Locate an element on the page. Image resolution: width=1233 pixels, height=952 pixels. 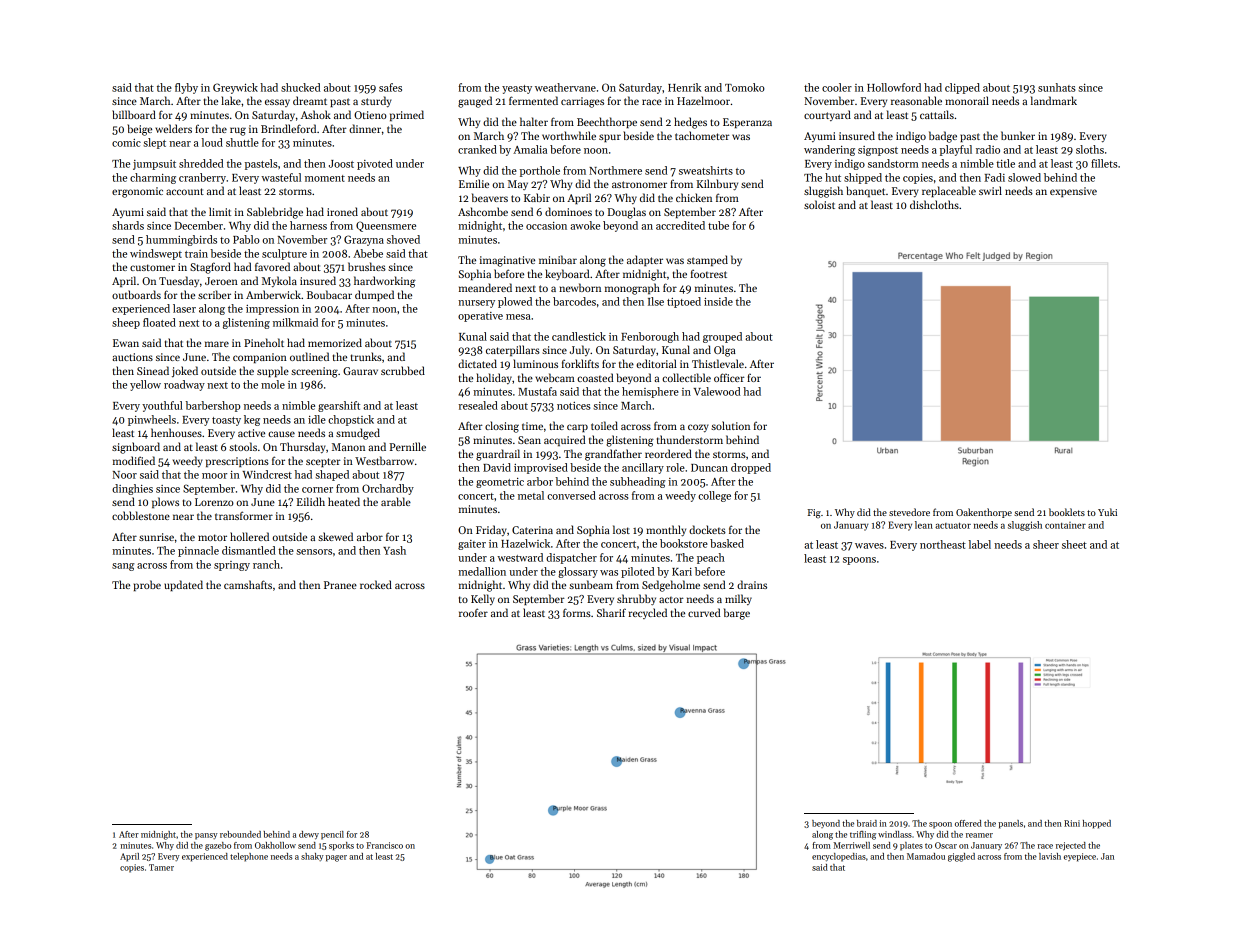
Henrik is located at coordinates (684, 87).
